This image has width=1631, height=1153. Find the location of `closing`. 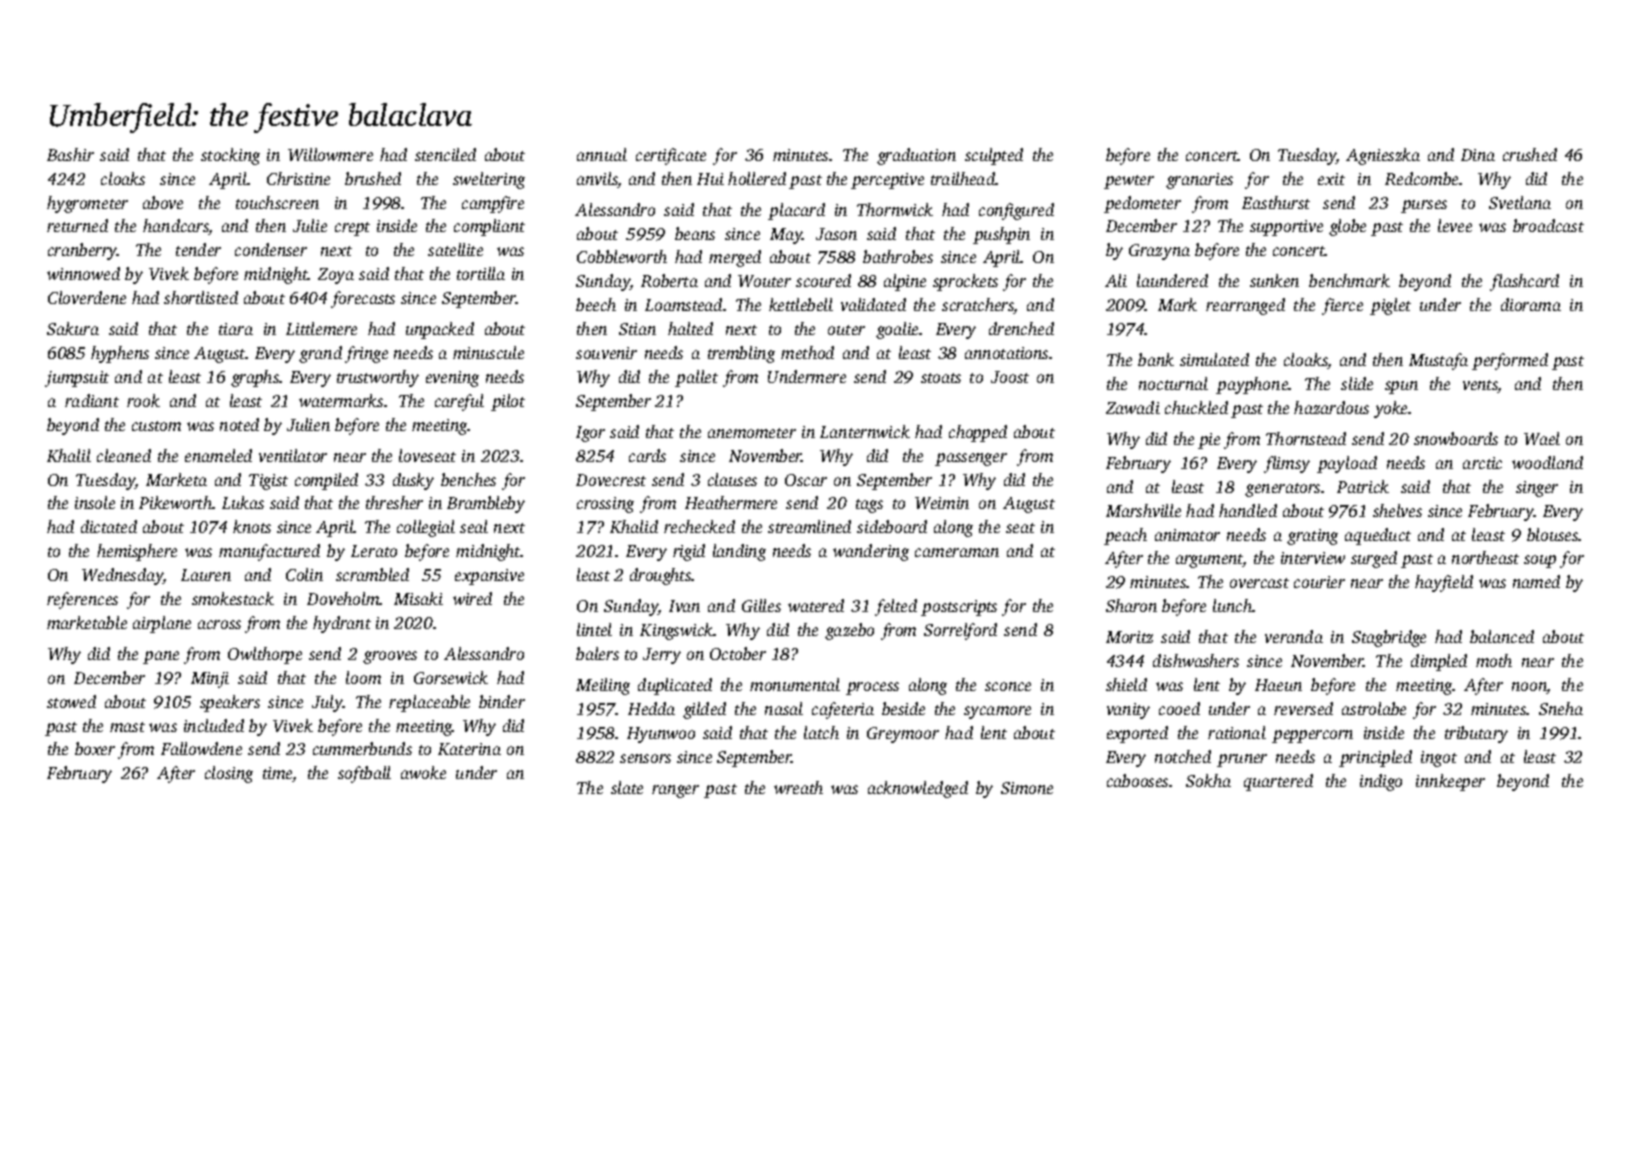

closing is located at coordinates (229, 774).
